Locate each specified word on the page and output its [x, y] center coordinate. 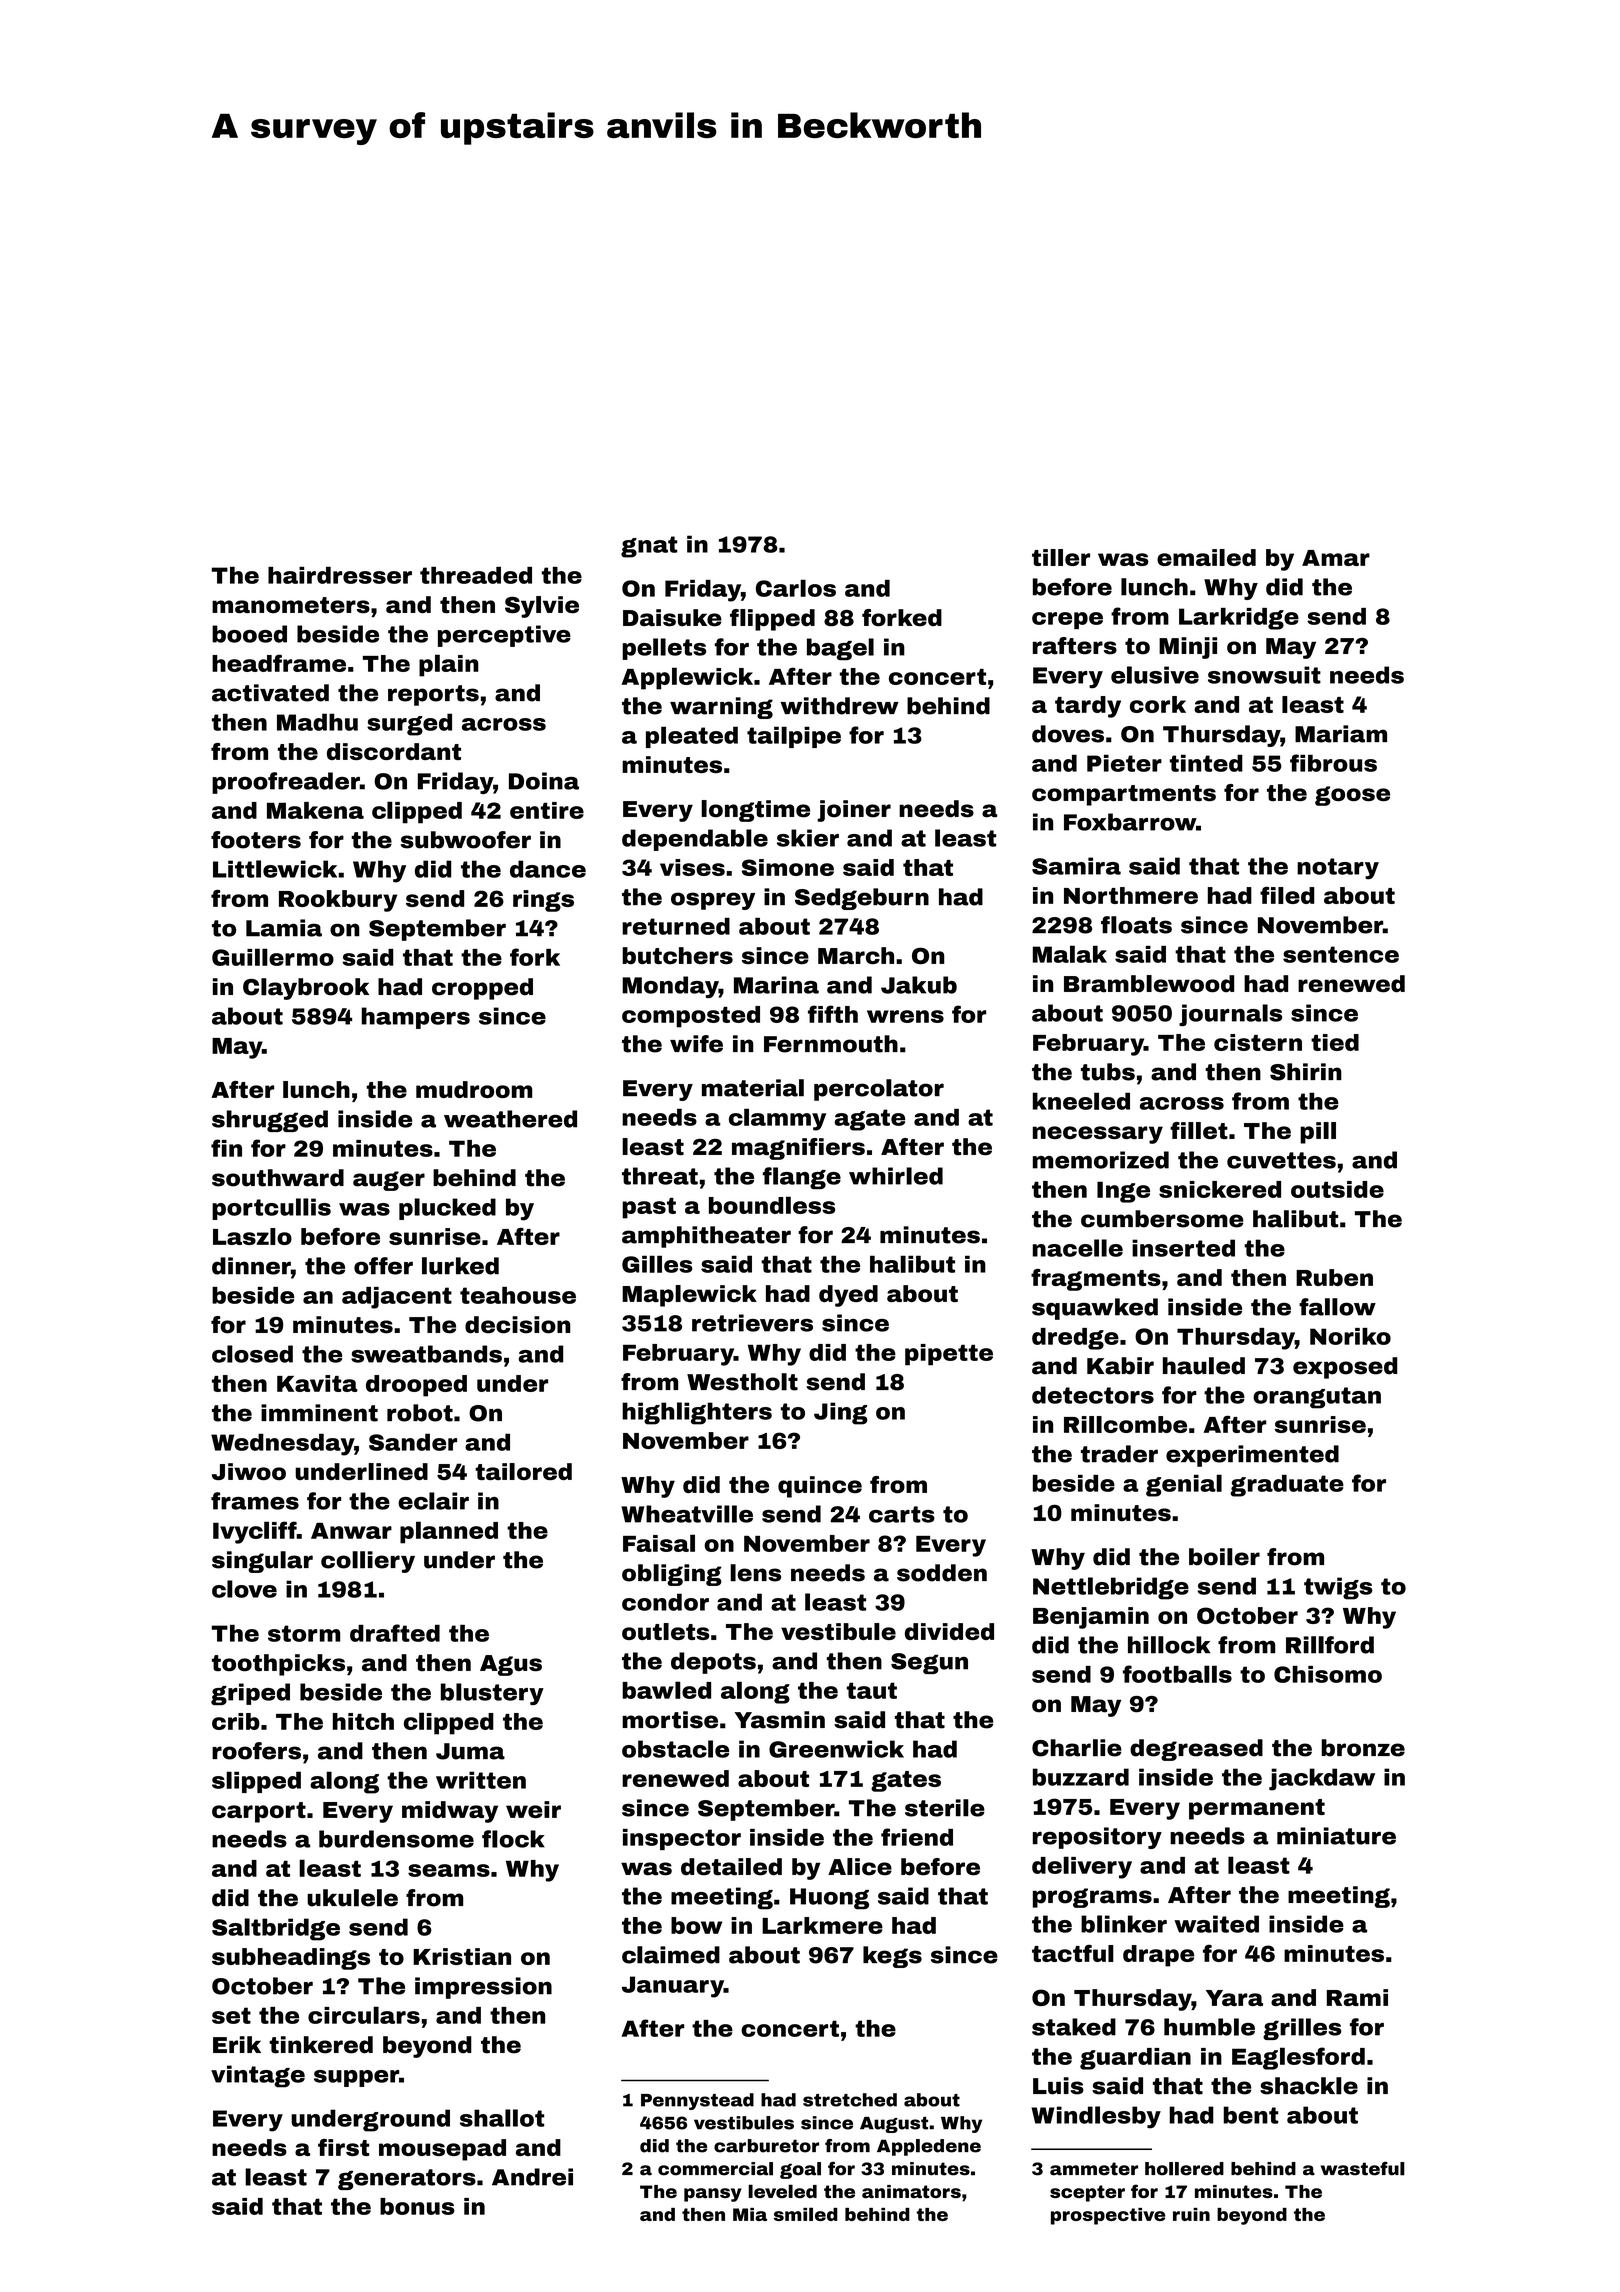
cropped [482, 989]
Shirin [1306, 1072]
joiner [854, 811]
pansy [713, 2195]
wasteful [1363, 2169]
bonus [417, 2206]
